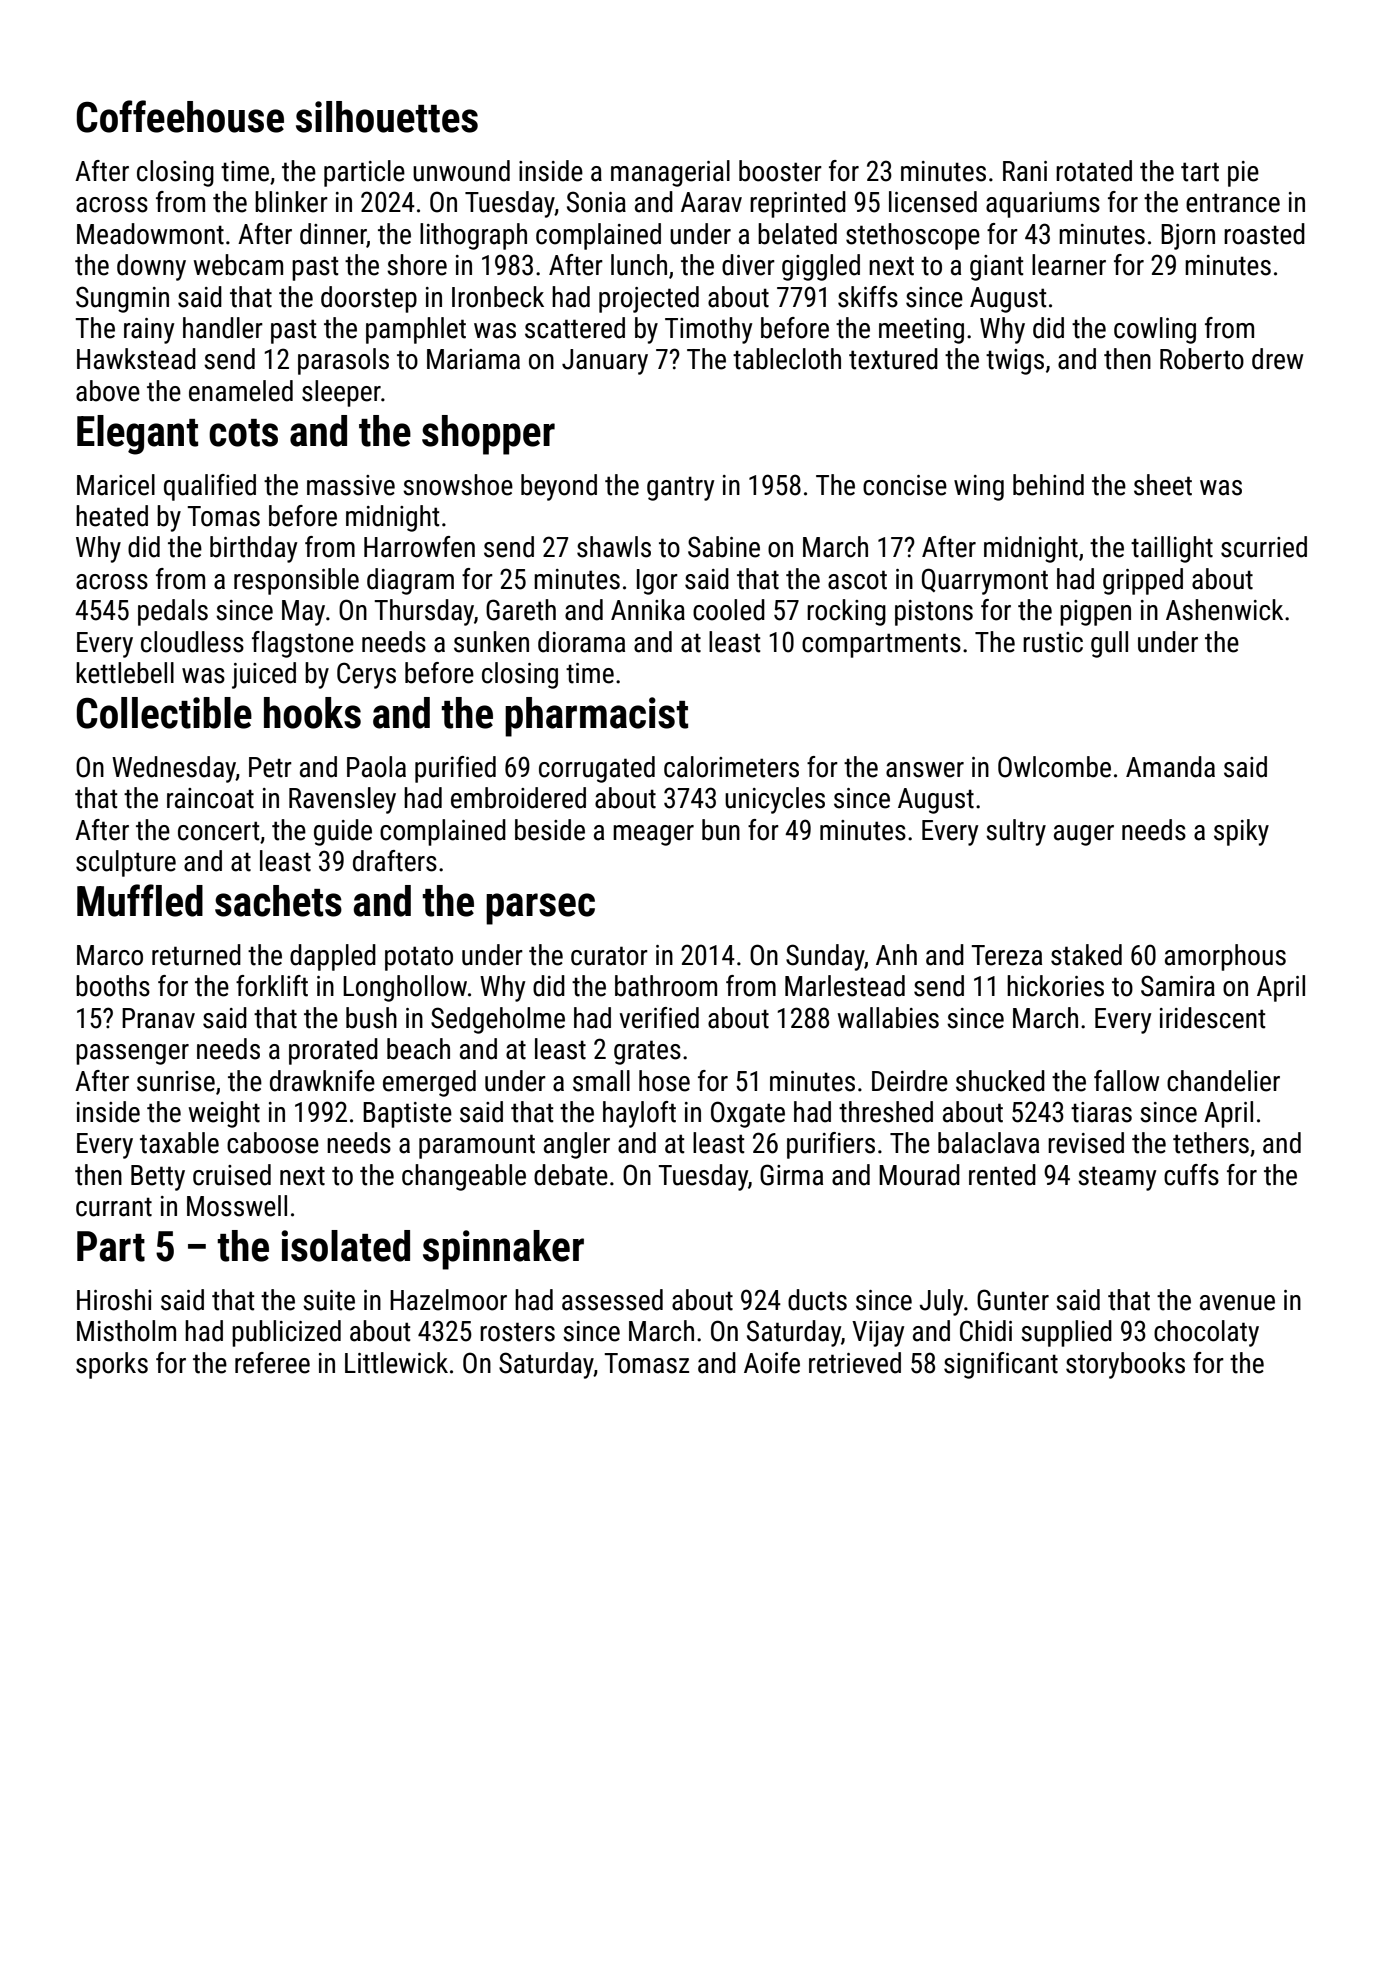 Image resolution: width=1386 pixels, height=1969 pixels. What do you see at coordinates (1094, 171) in the document?
I see `rotated` at bounding box center [1094, 171].
